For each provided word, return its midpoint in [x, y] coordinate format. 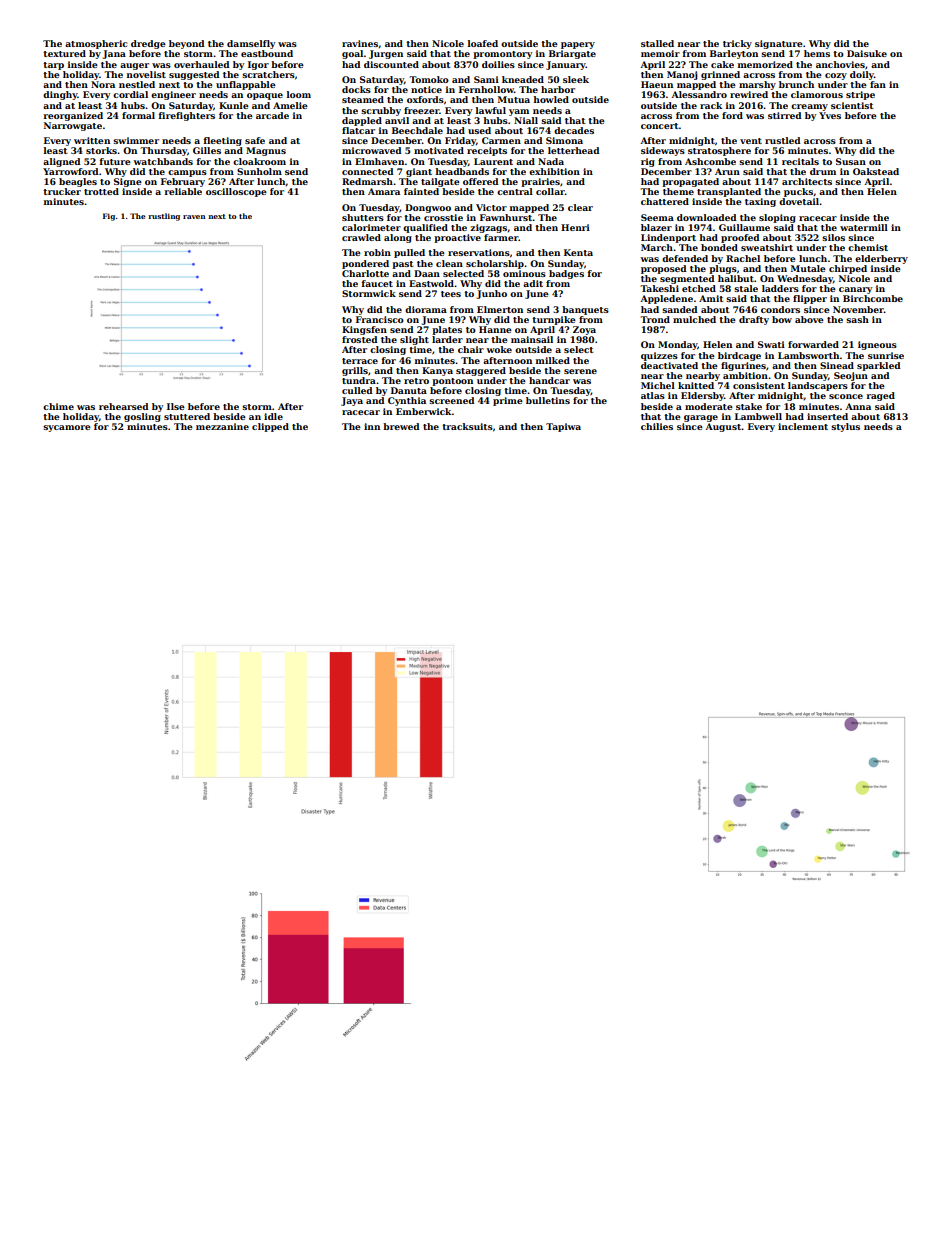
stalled [657, 43]
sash [857, 319]
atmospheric [96, 44]
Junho [492, 294]
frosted [360, 339]
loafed [483, 43]
